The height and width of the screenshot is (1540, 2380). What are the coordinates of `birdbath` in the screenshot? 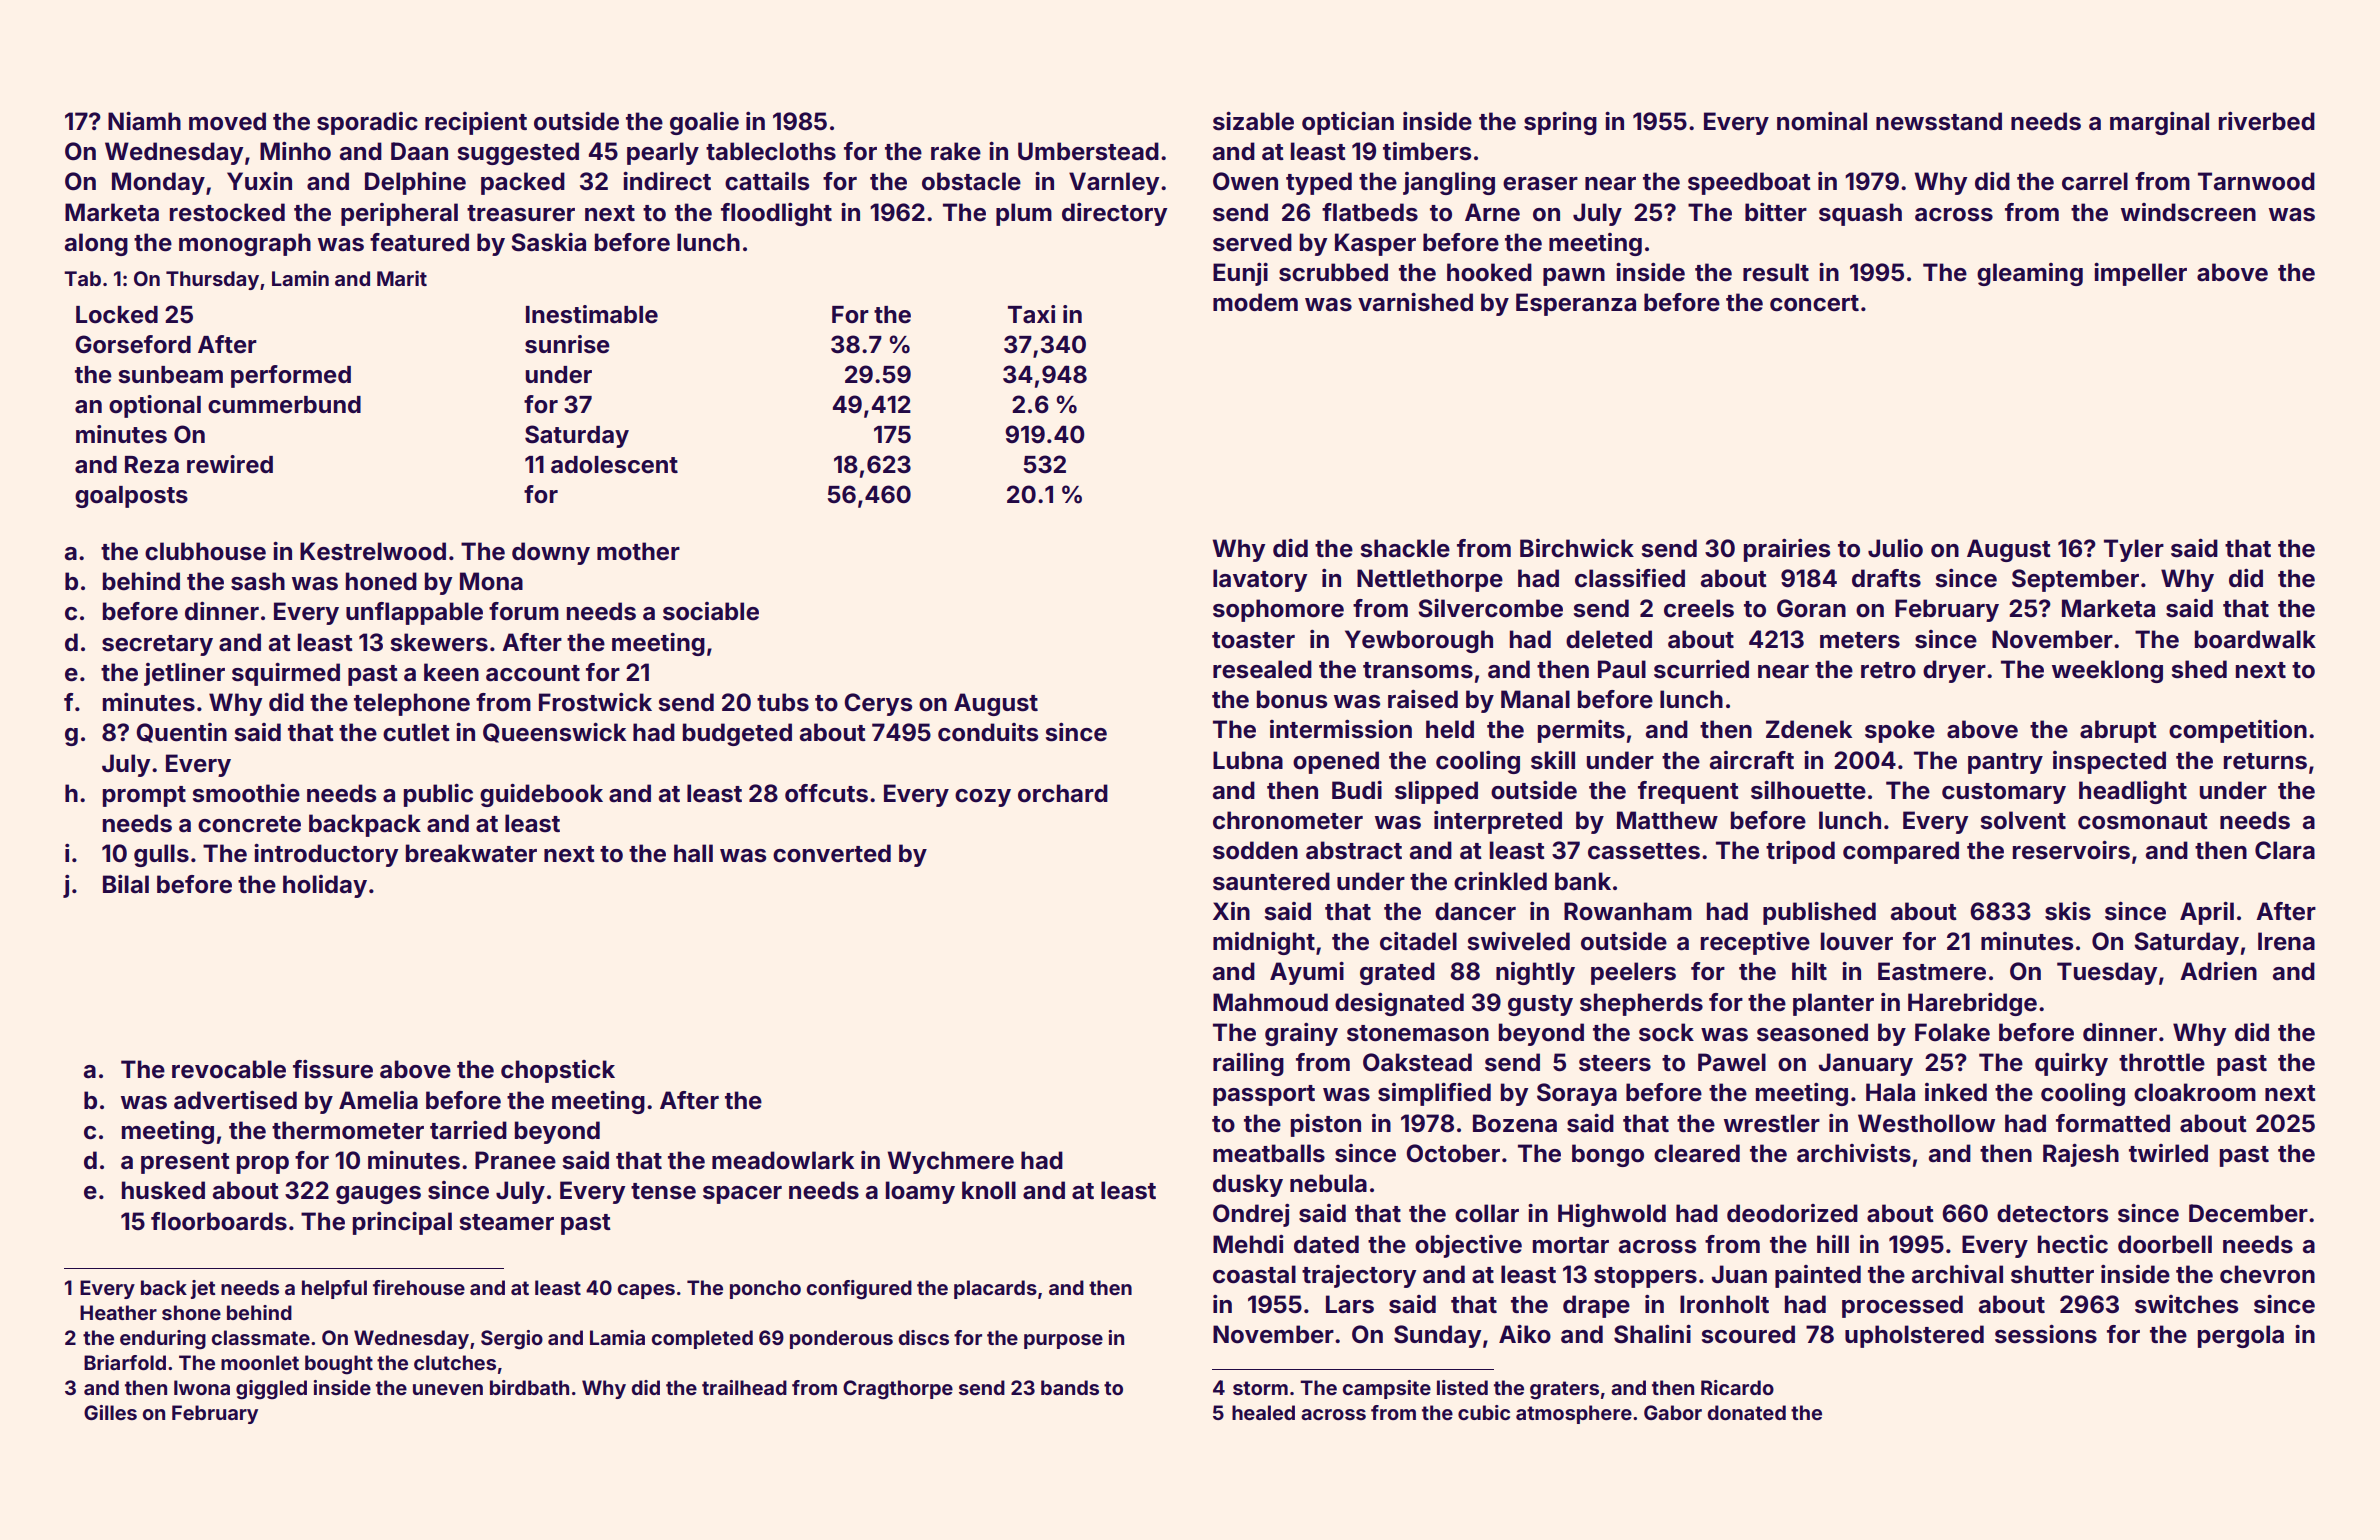 It's located at (529, 1387).
